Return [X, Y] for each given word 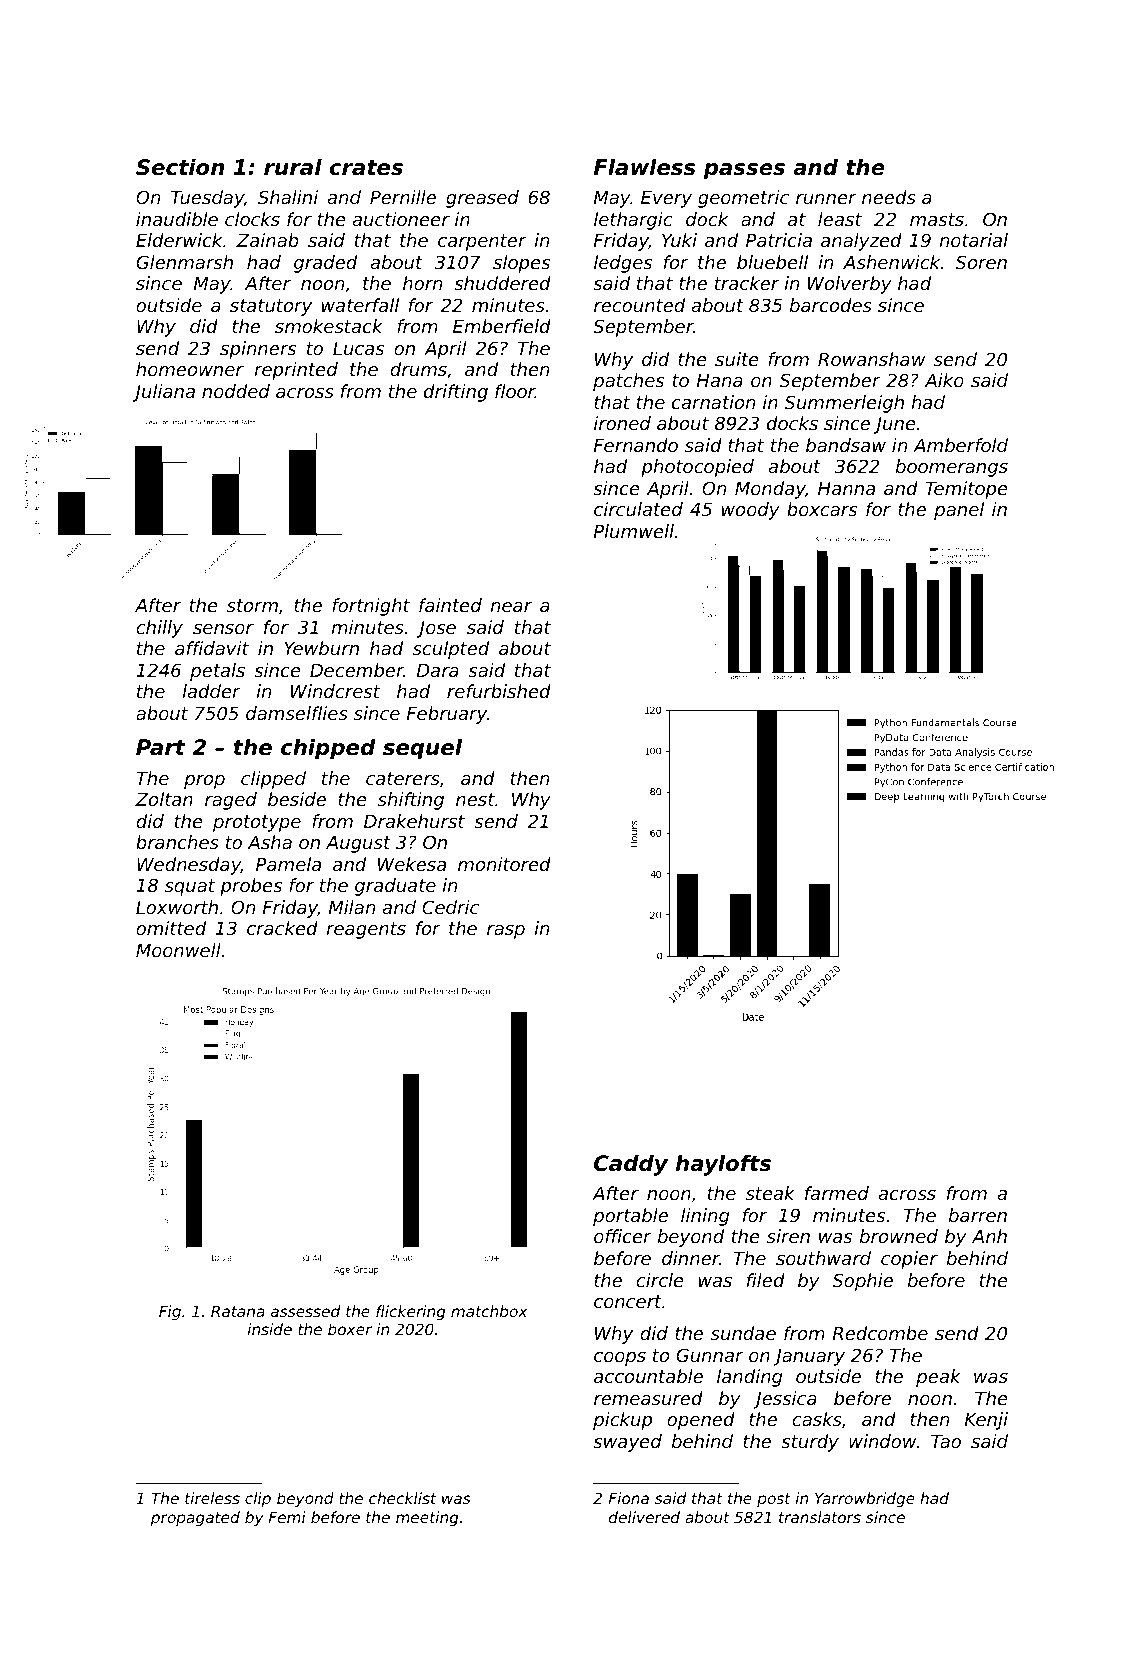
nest [475, 799]
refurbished [499, 691]
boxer [350, 1329]
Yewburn [321, 648]
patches [628, 382]
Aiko [944, 380]
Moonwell [178, 950]
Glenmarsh [184, 262]
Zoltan [164, 799]
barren [978, 1215]
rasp [506, 932]
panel [959, 511]
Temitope [966, 490]
